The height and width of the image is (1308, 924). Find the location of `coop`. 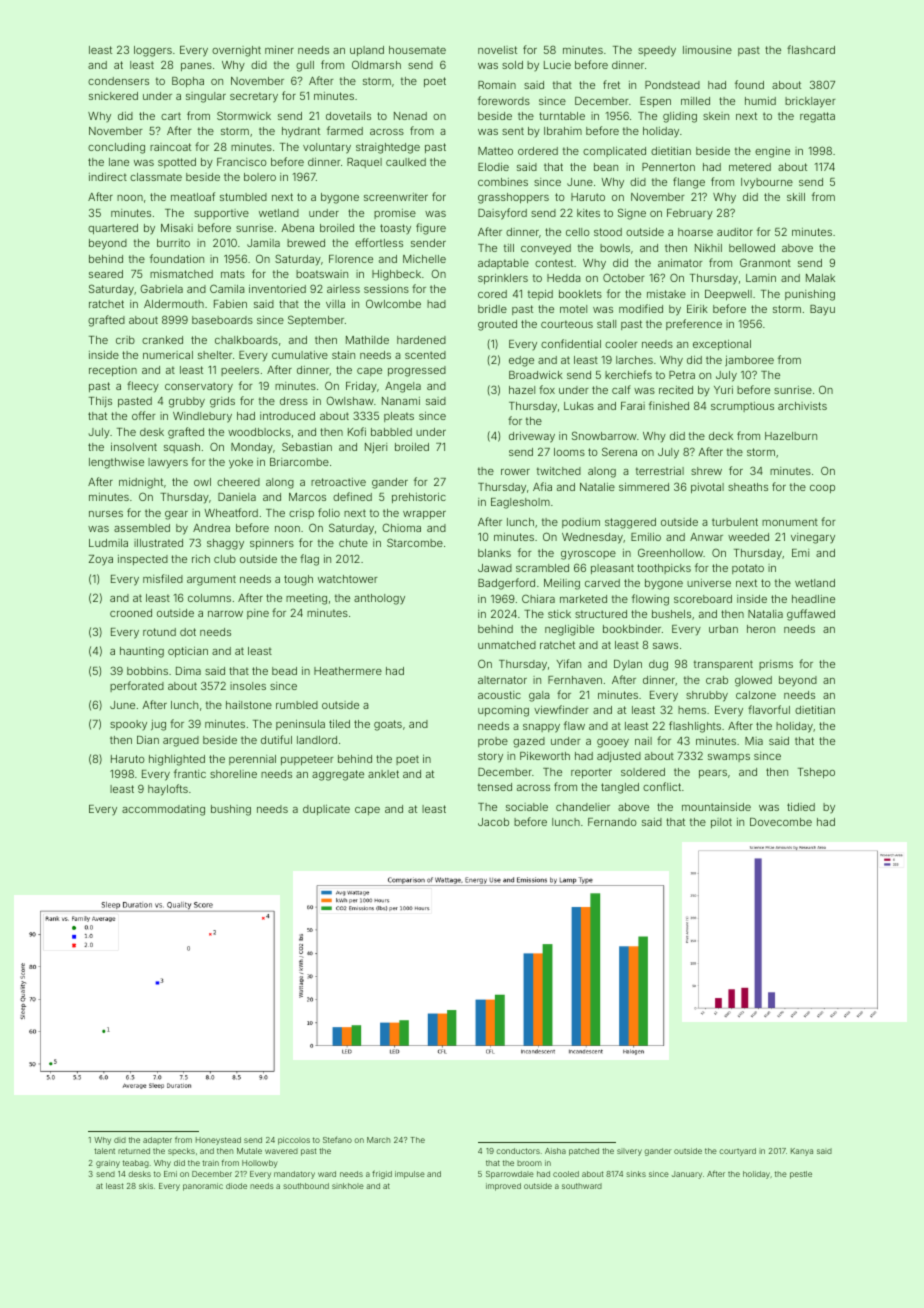

coop is located at coordinates (822, 489).
